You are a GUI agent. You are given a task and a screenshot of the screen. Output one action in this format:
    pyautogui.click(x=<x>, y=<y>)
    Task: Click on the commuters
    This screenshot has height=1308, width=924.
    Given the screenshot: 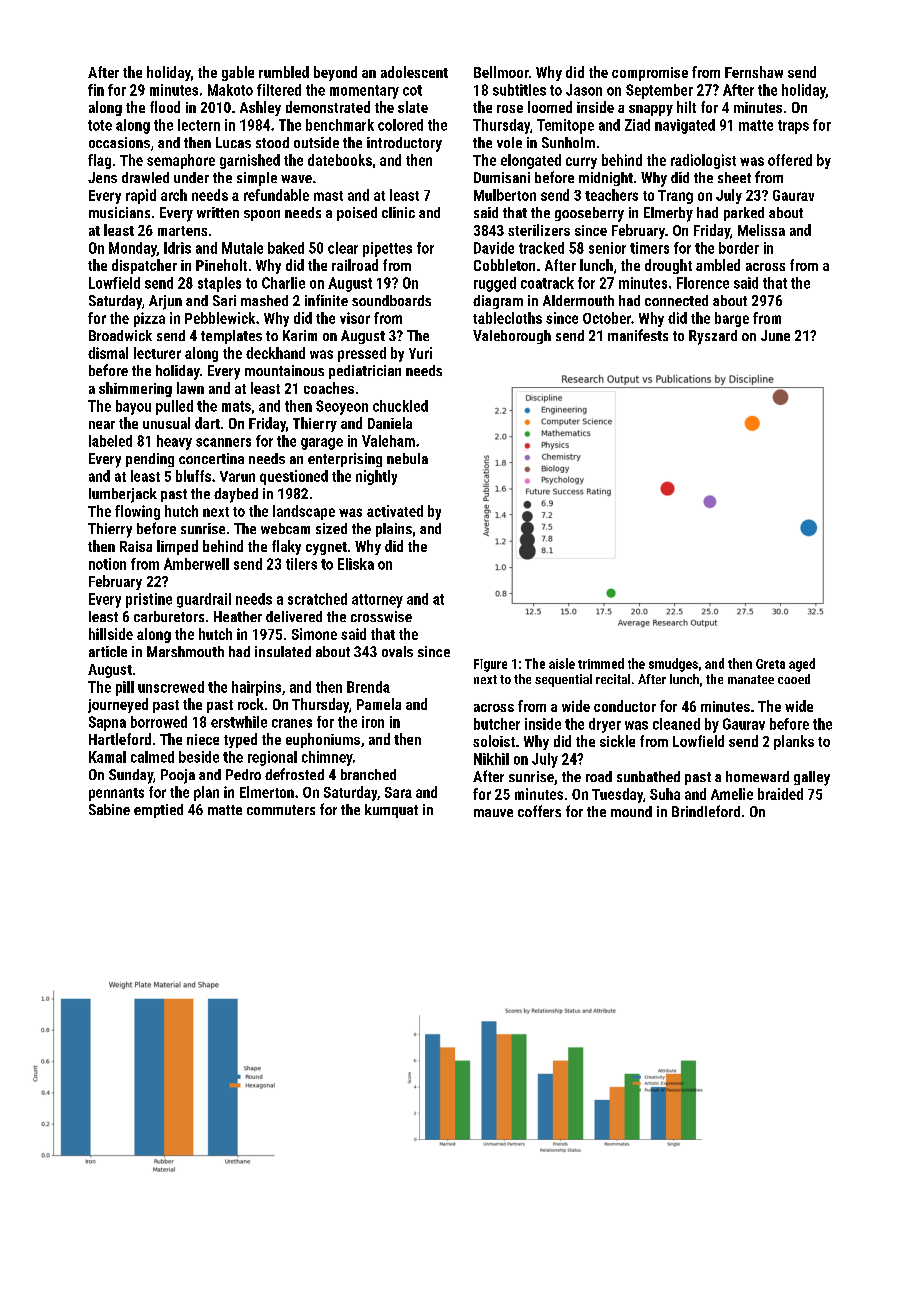 What is the action you would take?
    pyautogui.click(x=281, y=810)
